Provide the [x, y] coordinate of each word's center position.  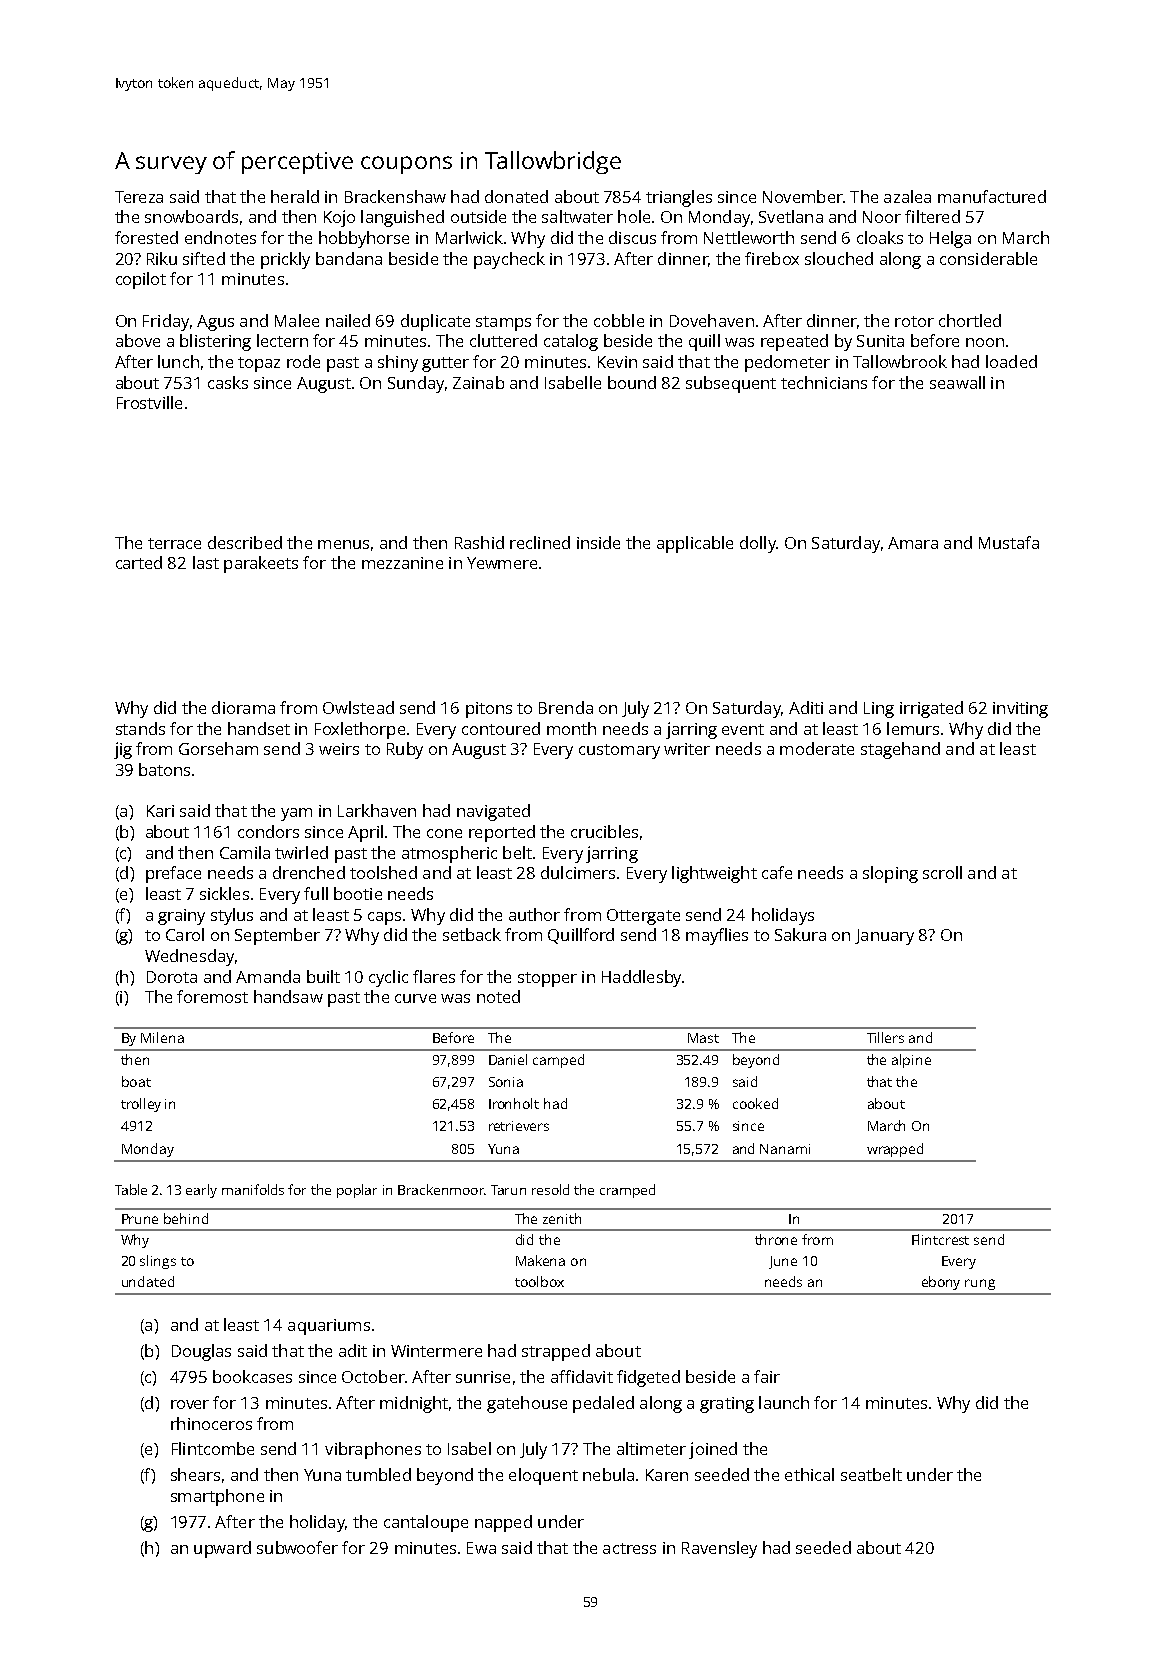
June [783, 1262]
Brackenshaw [395, 196]
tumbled [378, 1474]
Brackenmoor [441, 1189]
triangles [679, 198]
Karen [667, 1475]
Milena [162, 1037]
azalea [907, 196]
